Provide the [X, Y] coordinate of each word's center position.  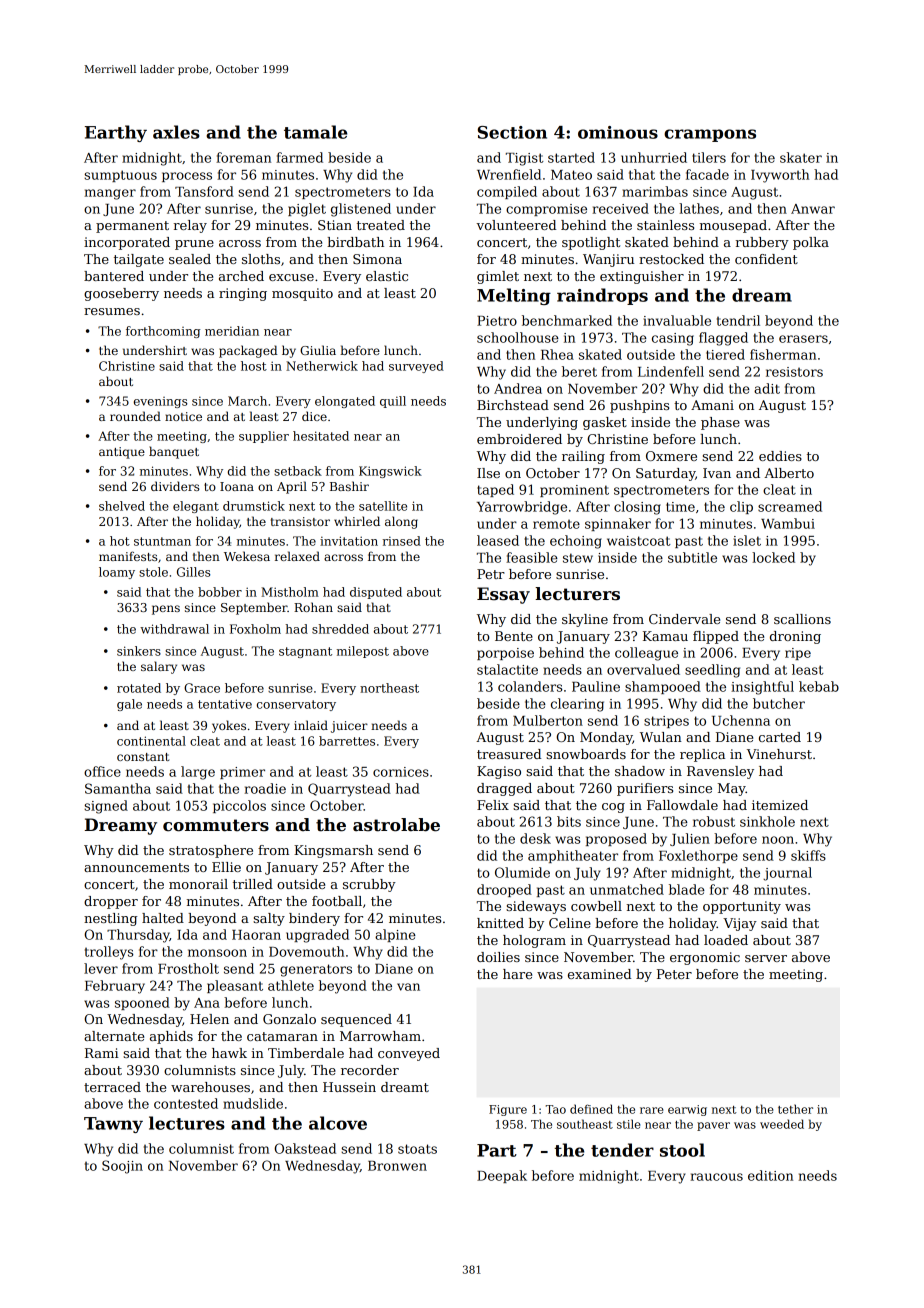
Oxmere [671, 456]
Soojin [122, 1167]
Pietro [497, 321]
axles [176, 132]
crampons [710, 135]
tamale [315, 132]
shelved [122, 506]
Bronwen [397, 1166]
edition [770, 1175]
